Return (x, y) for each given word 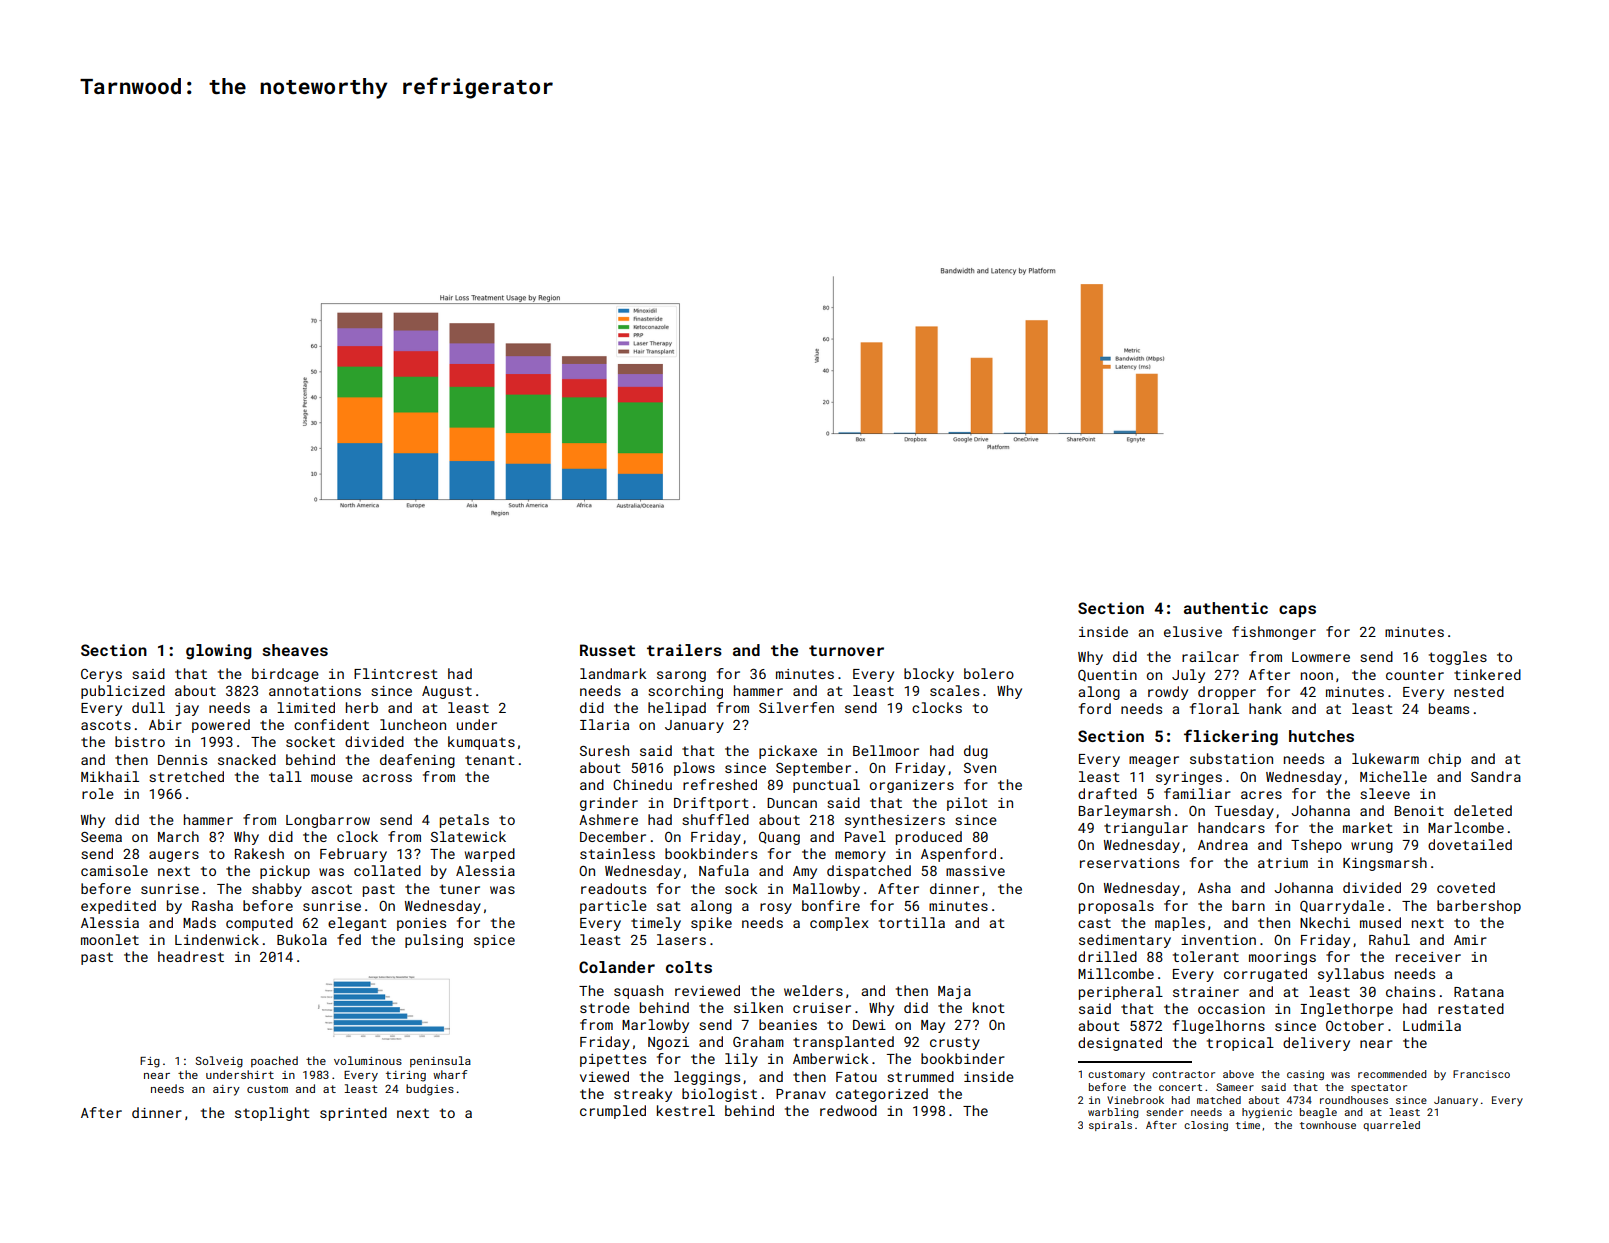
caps (1297, 611)
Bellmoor (886, 750)
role (98, 793)
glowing (219, 652)
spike (711, 924)
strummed (920, 1076)
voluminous (368, 1060)
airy (226, 1090)
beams (1449, 708)
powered (221, 726)
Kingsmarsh (1385, 864)
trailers (684, 650)
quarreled (1391, 1126)
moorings (1282, 958)
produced (929, 838)
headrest (191, 956)
